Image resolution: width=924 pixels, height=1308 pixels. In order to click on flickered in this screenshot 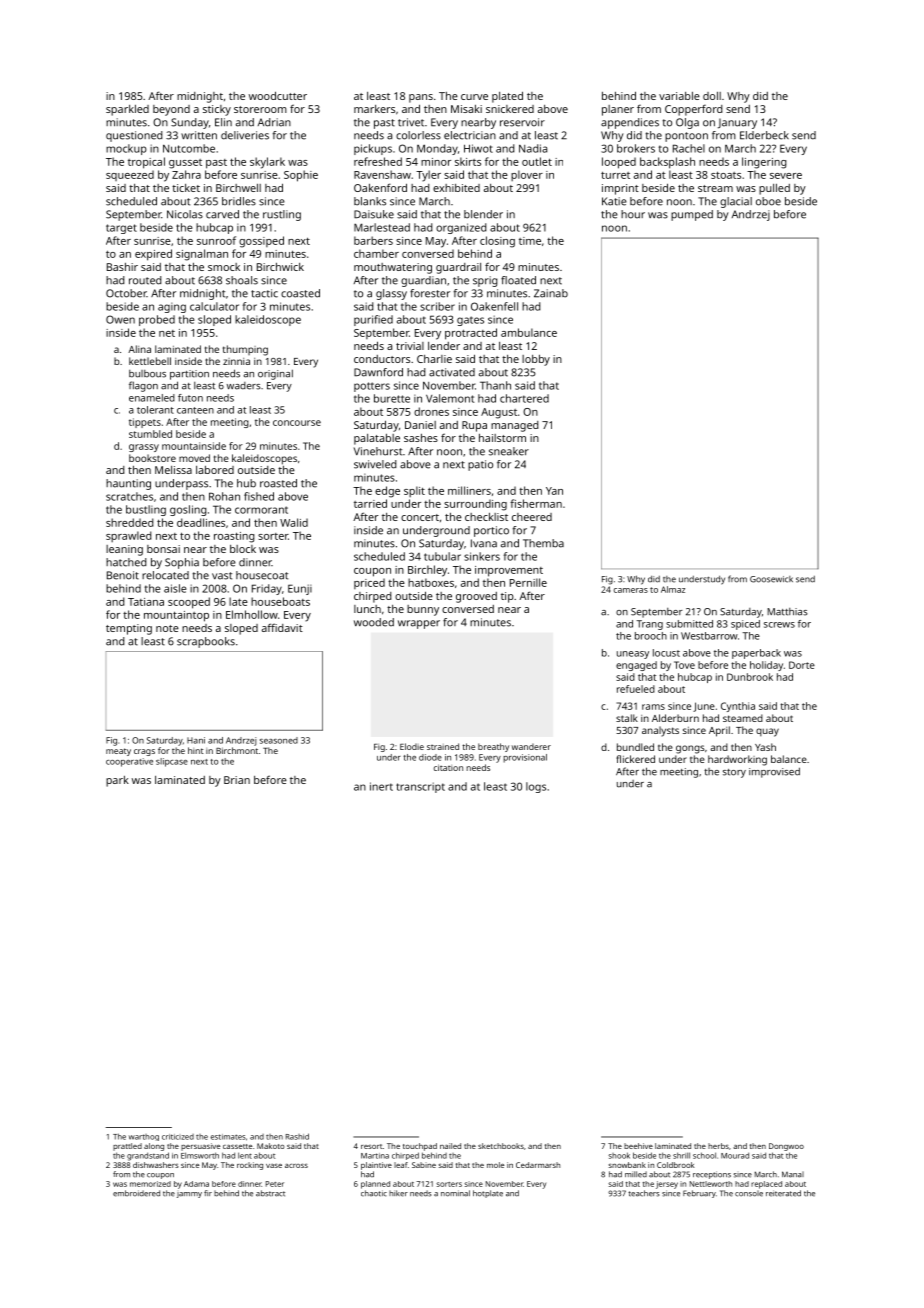, I will do `click(635, 759)`.
